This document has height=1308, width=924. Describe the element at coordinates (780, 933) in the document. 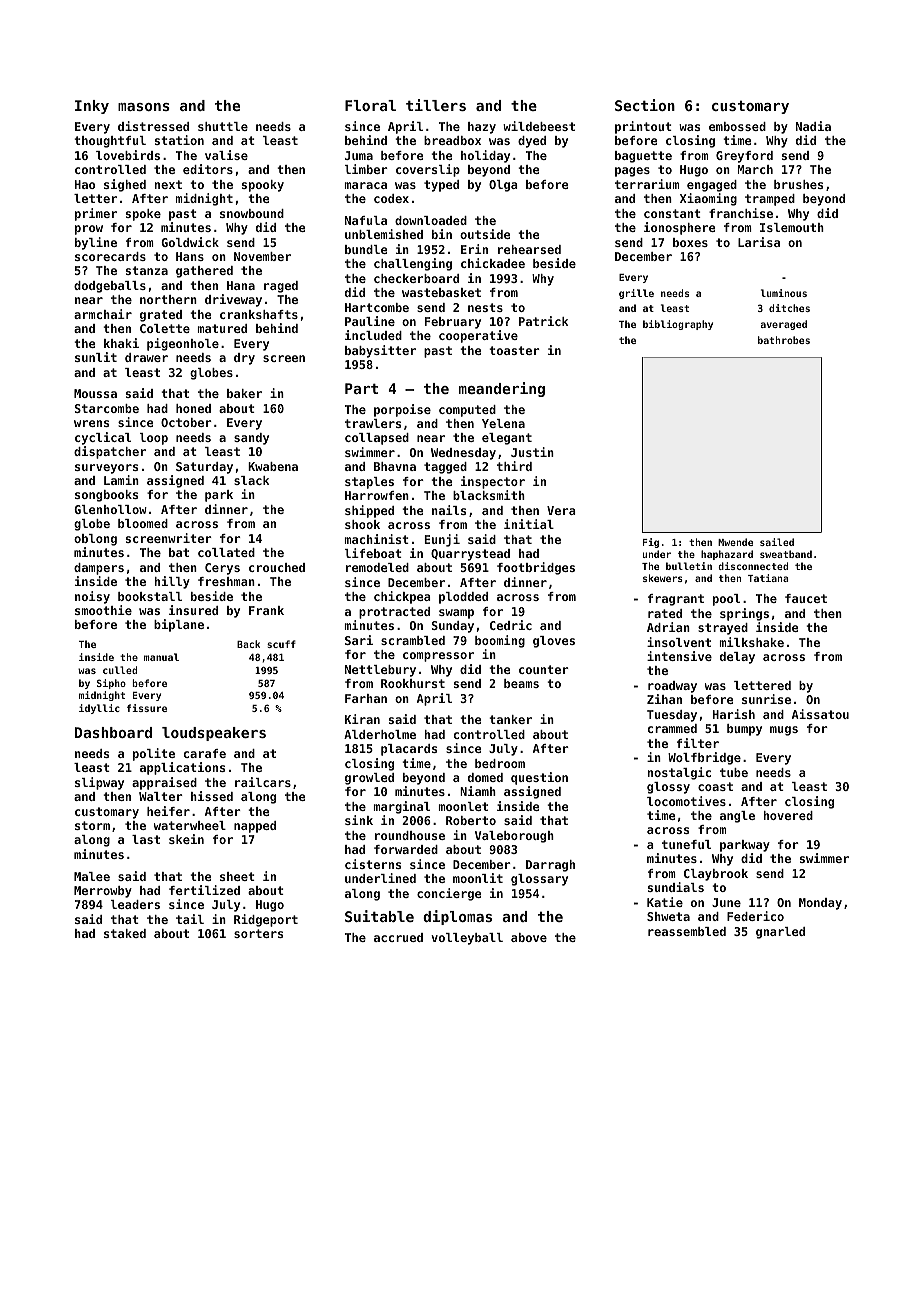

I see `gnarled` at that location.
